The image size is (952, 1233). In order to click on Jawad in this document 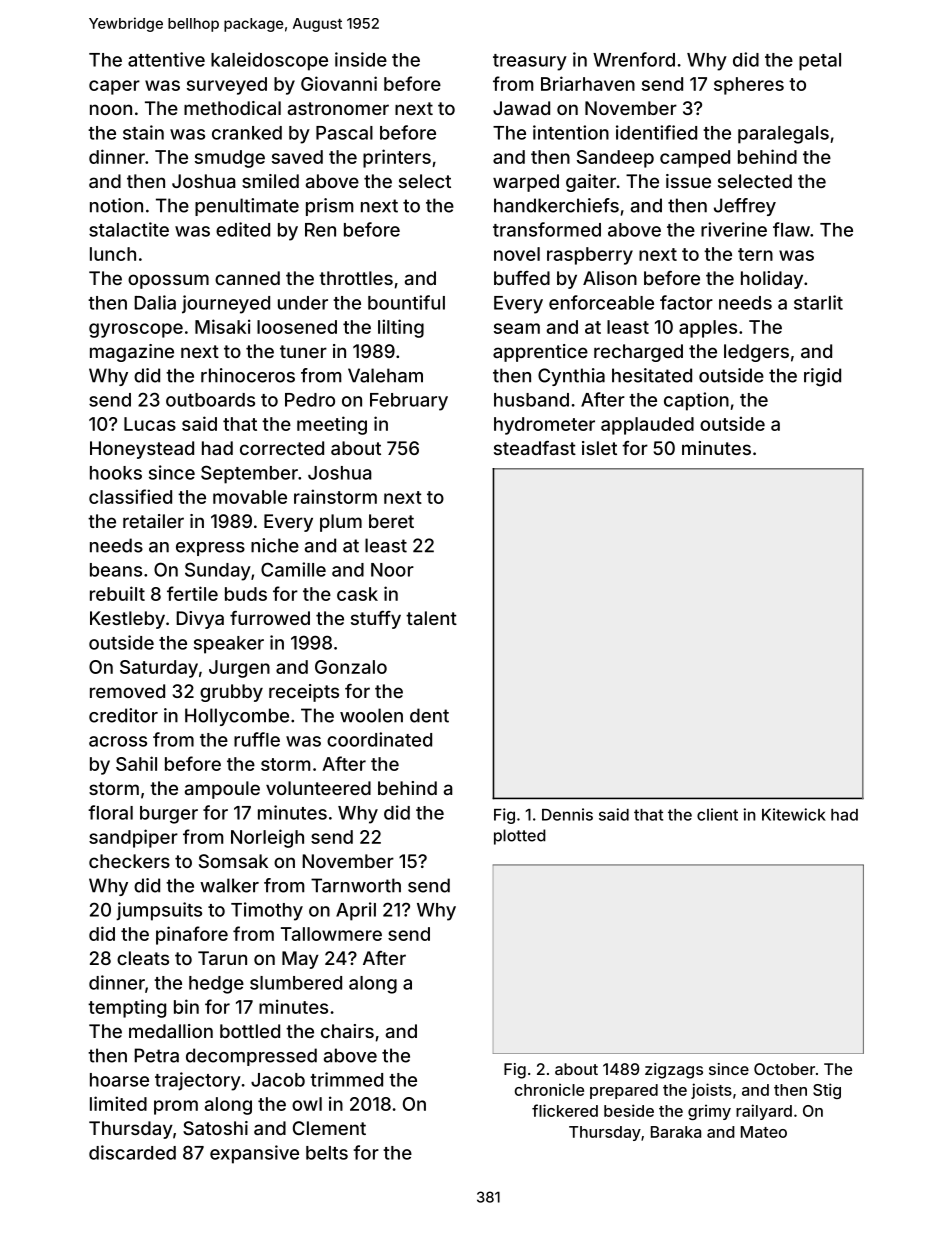, I will do `click(521, 108)`.
